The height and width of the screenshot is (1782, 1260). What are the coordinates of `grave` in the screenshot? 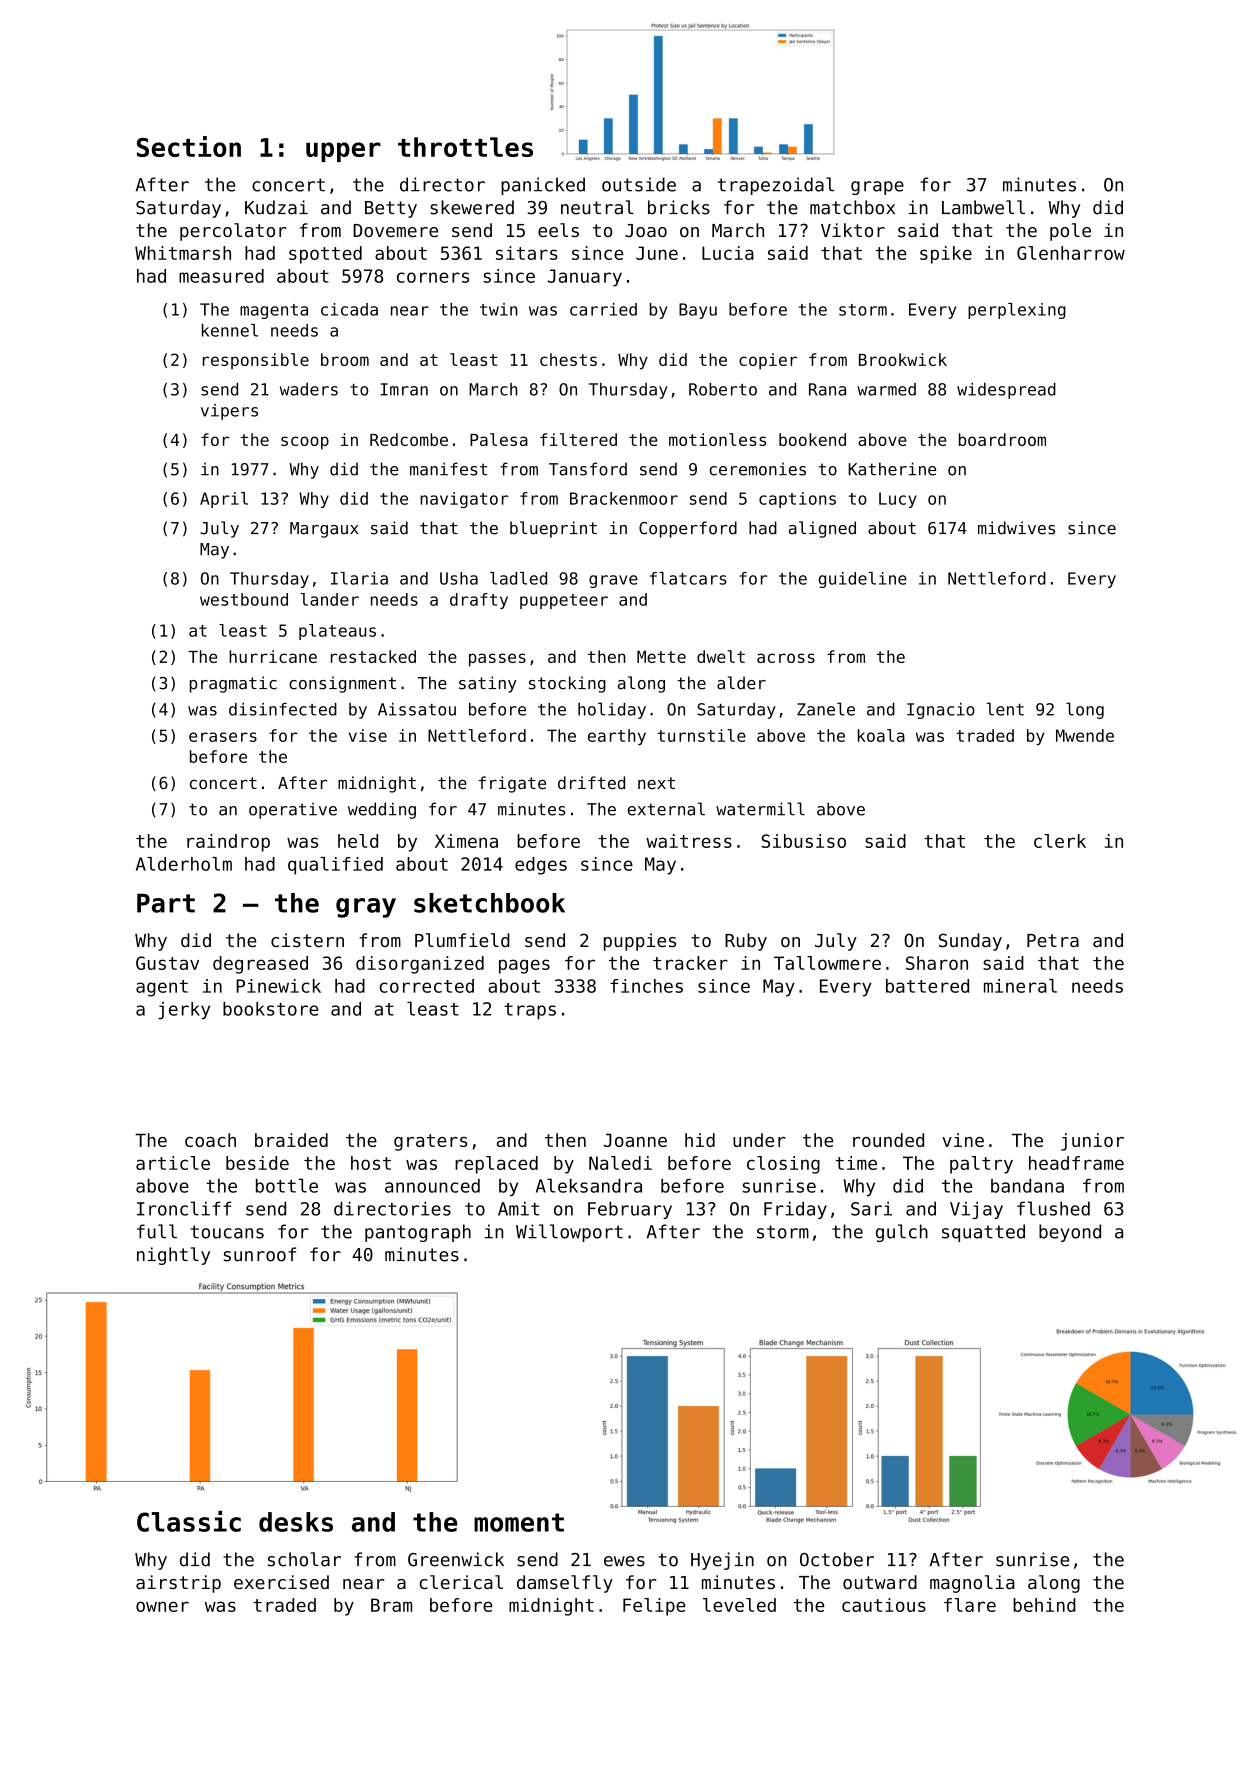 It's located at (613, 581).
